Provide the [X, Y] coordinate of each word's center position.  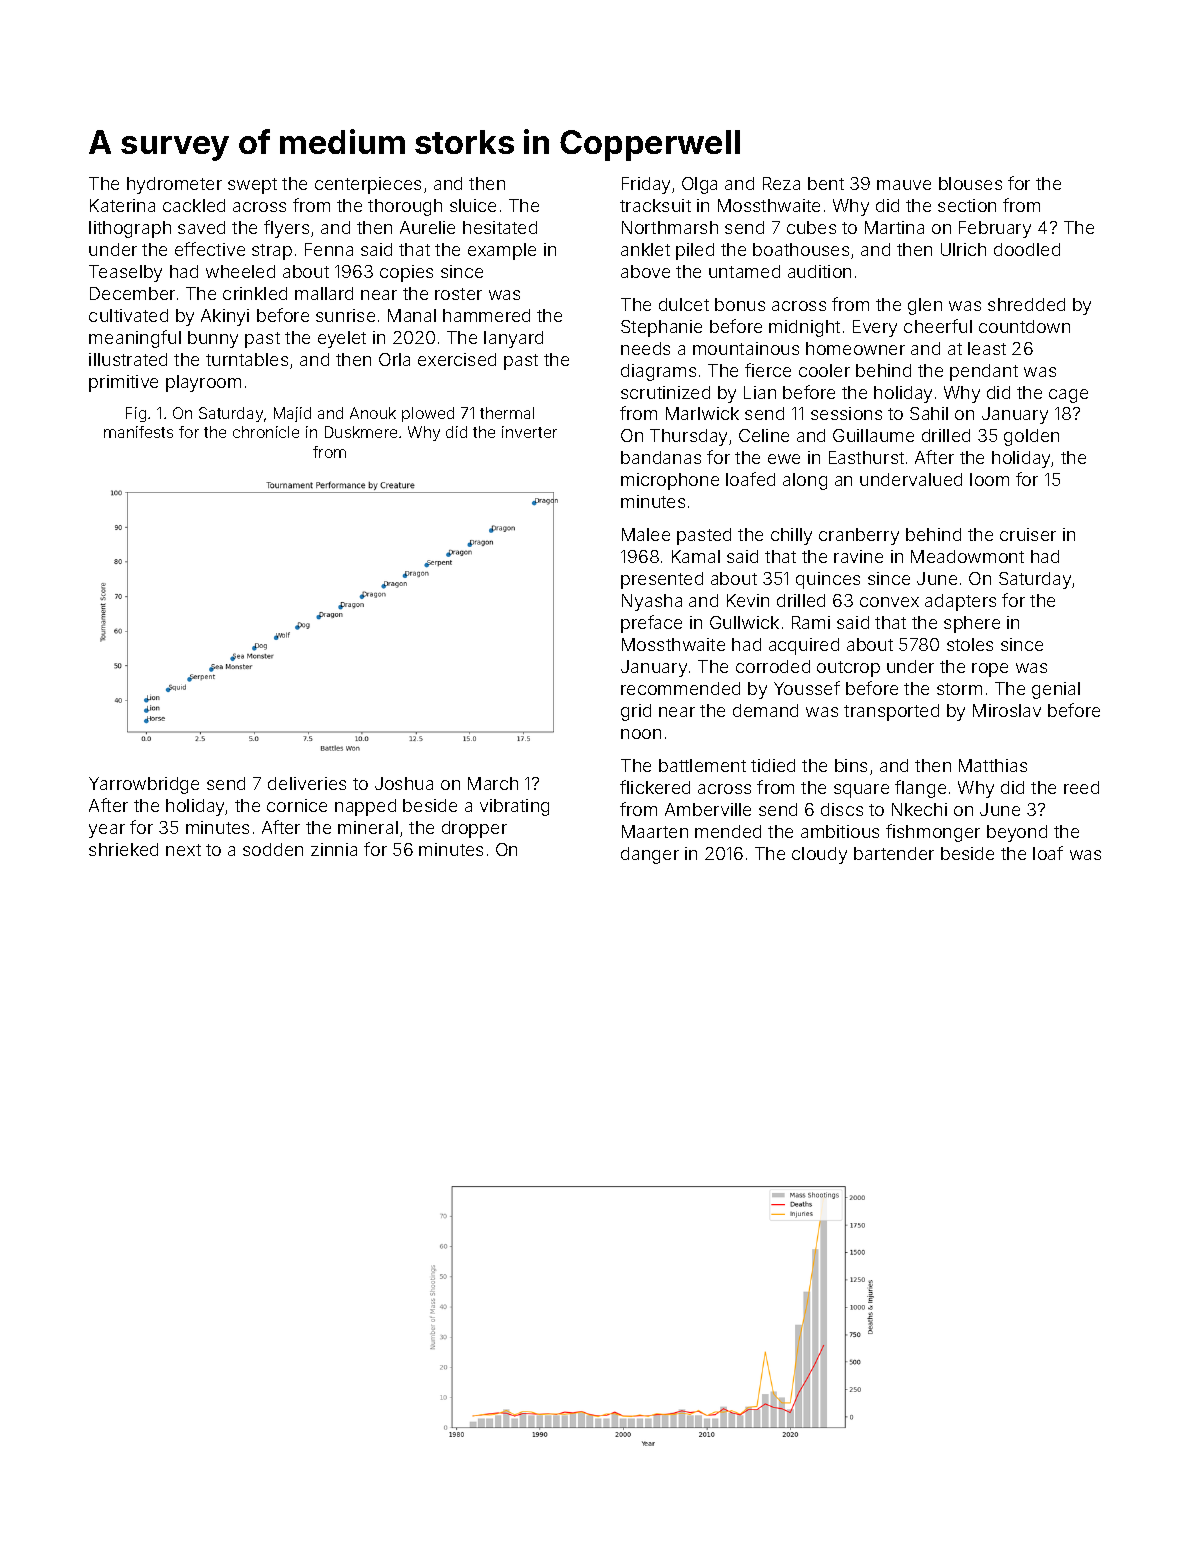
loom [989, 479]
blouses [970, 183]
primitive [123, 383]
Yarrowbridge [144, 785]
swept [252, 186]
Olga [699, 185]
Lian [760, 392]
